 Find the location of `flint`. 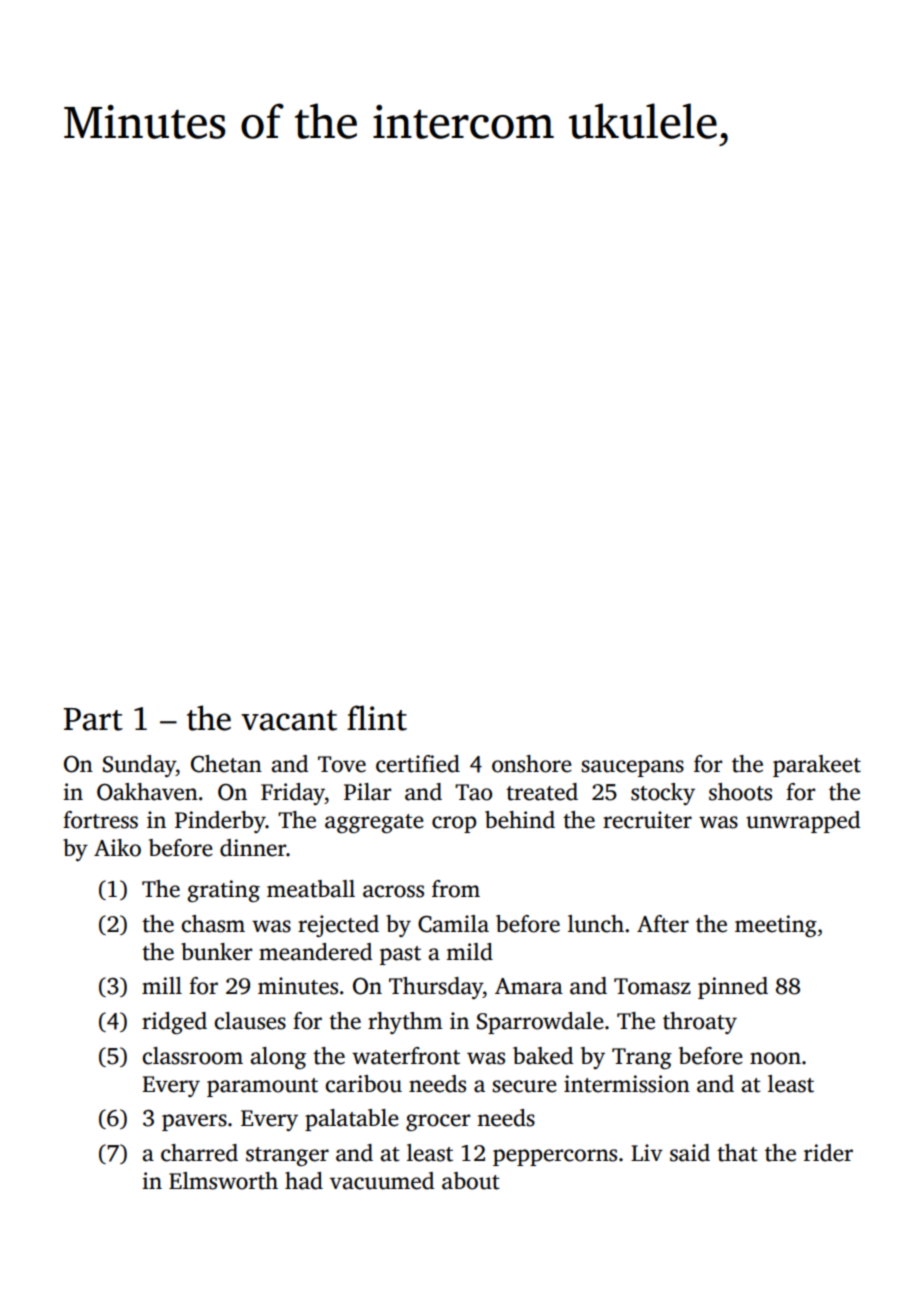

flint is located at coordinates (377, 718).
